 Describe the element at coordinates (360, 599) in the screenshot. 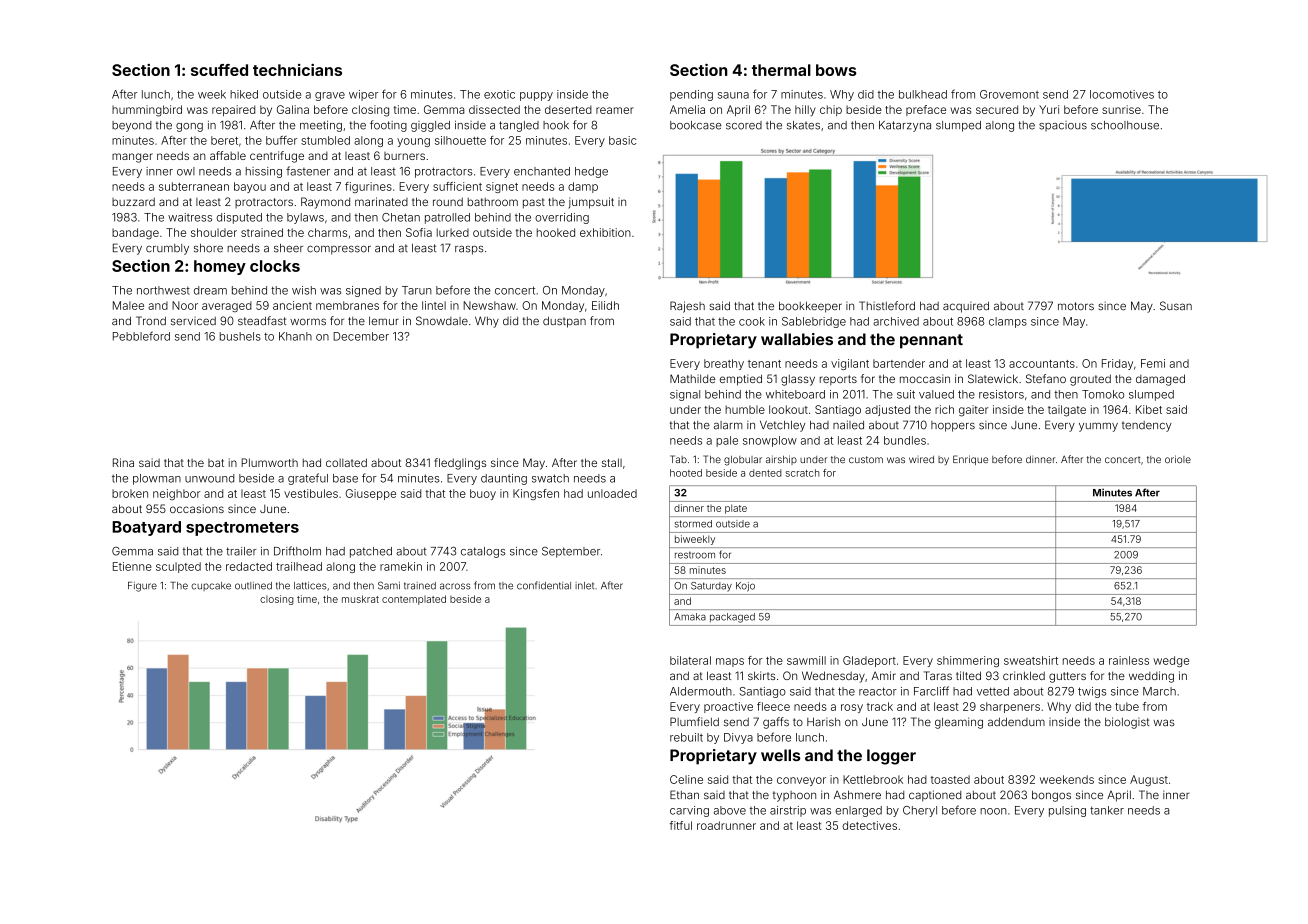

I see `muskrat` at that location.
